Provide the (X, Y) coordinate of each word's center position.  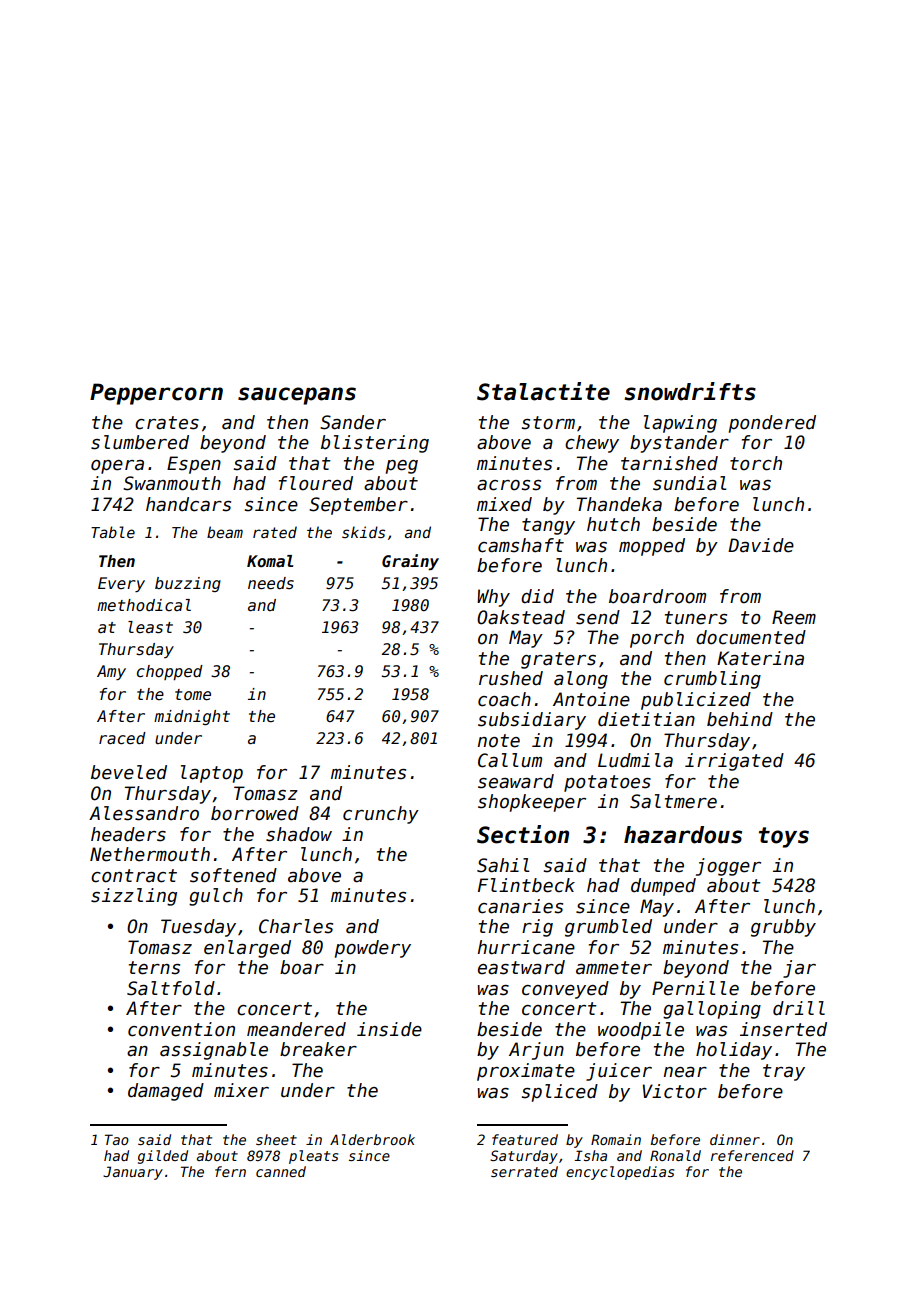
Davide (761, 545)
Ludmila (635, 760)
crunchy (381, 815)
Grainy (410, 562)
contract (134, 876)
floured (316, 483)
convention (181, 1029)
